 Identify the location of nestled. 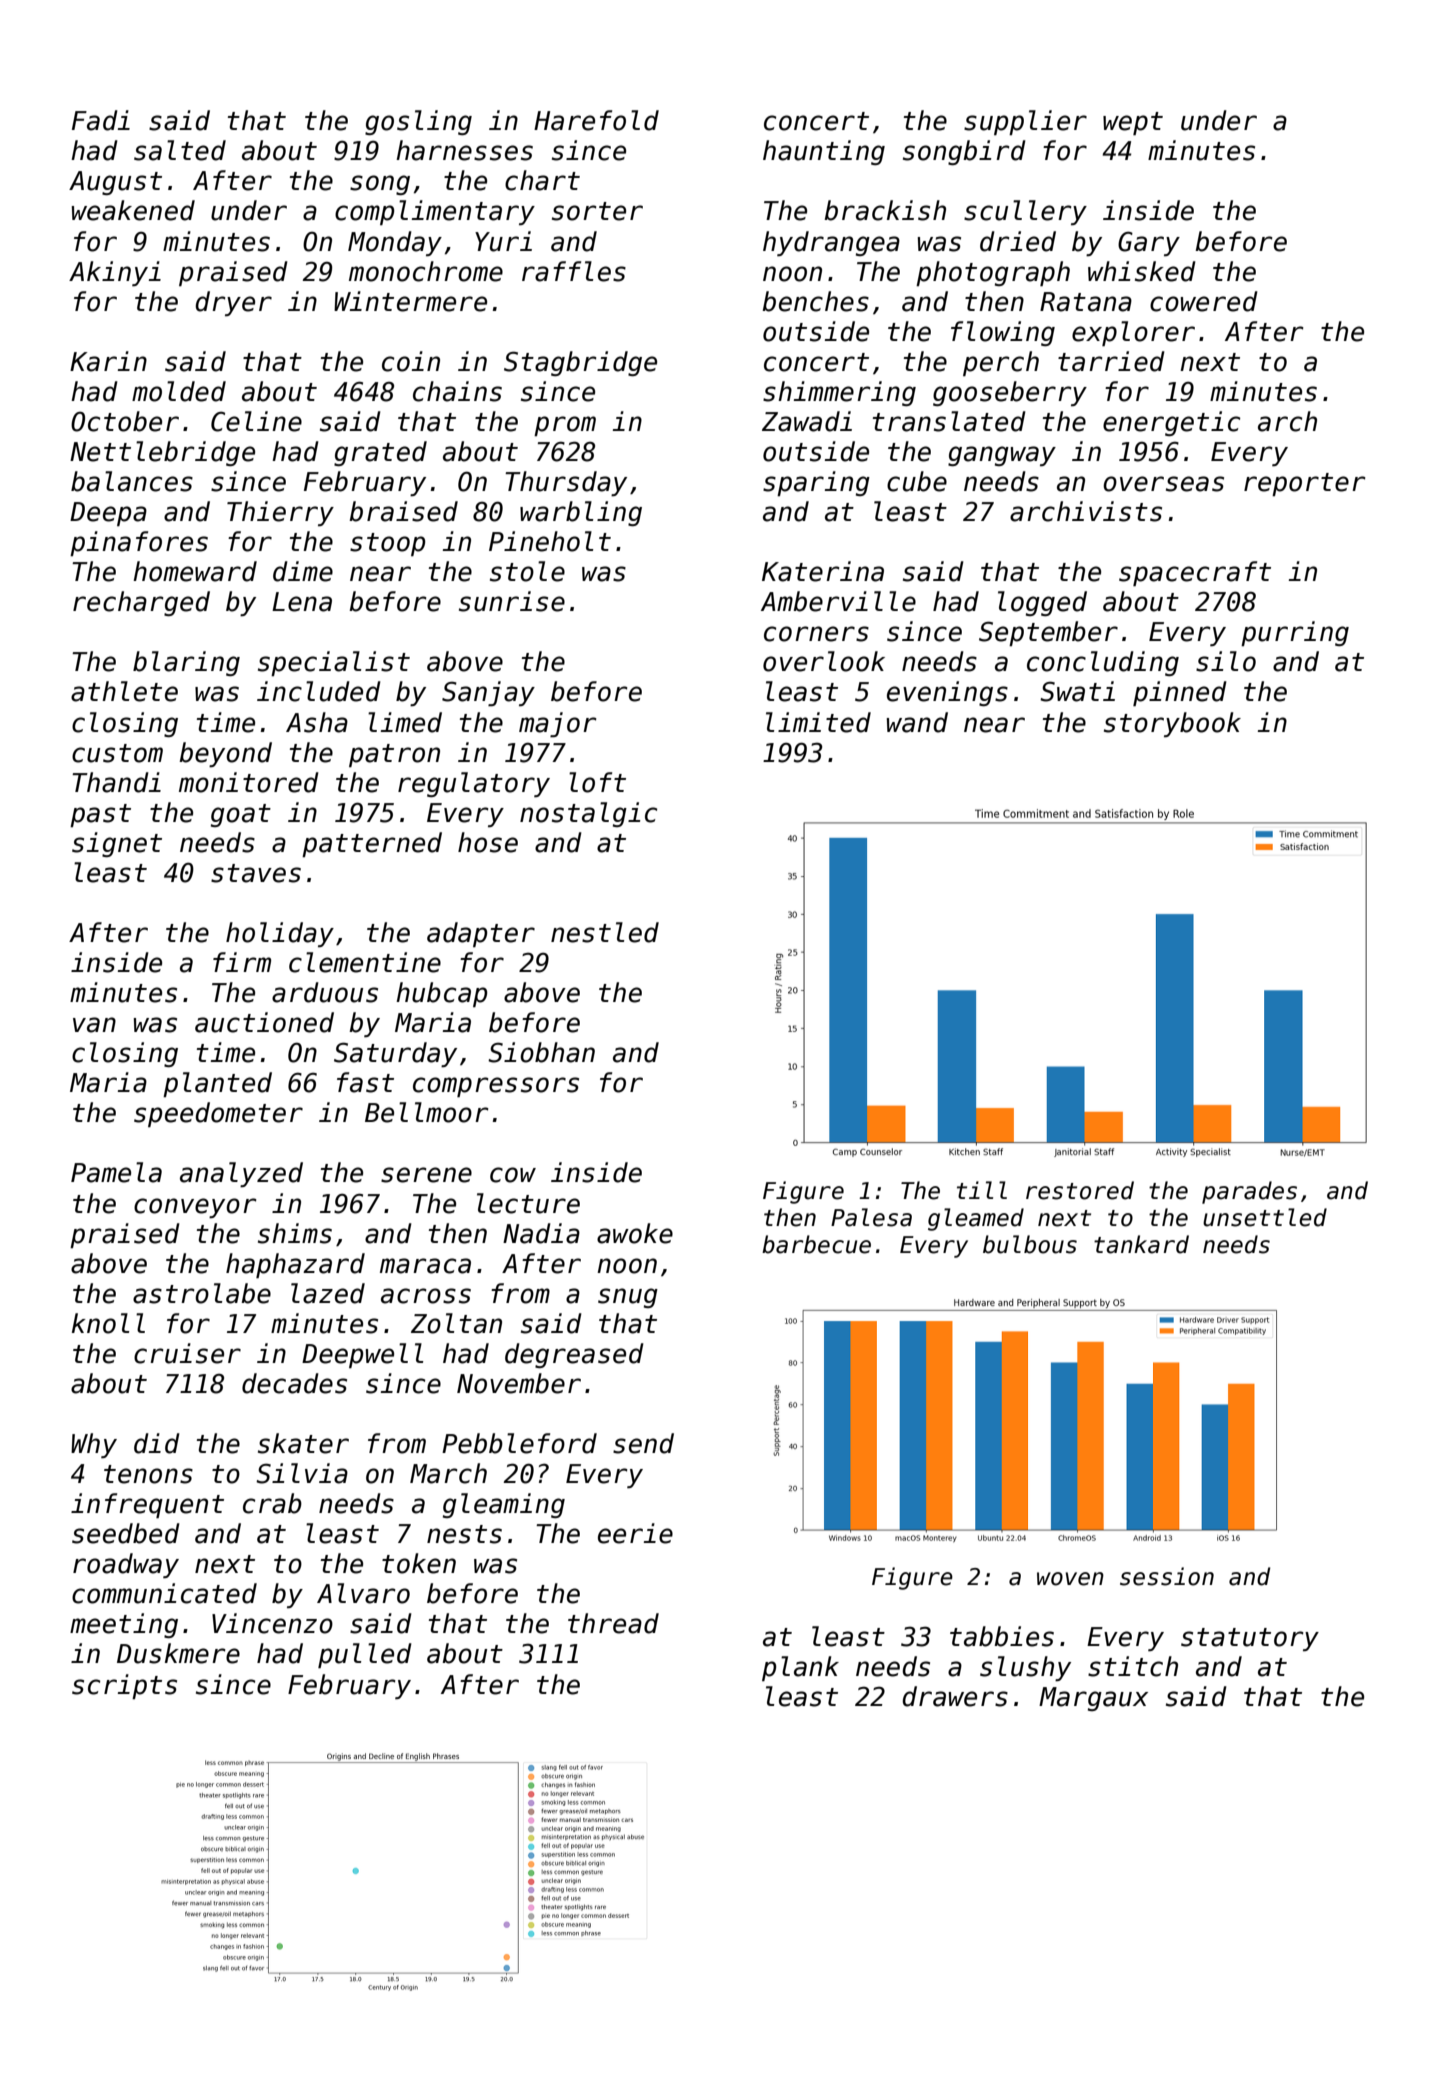
(605, 932).
